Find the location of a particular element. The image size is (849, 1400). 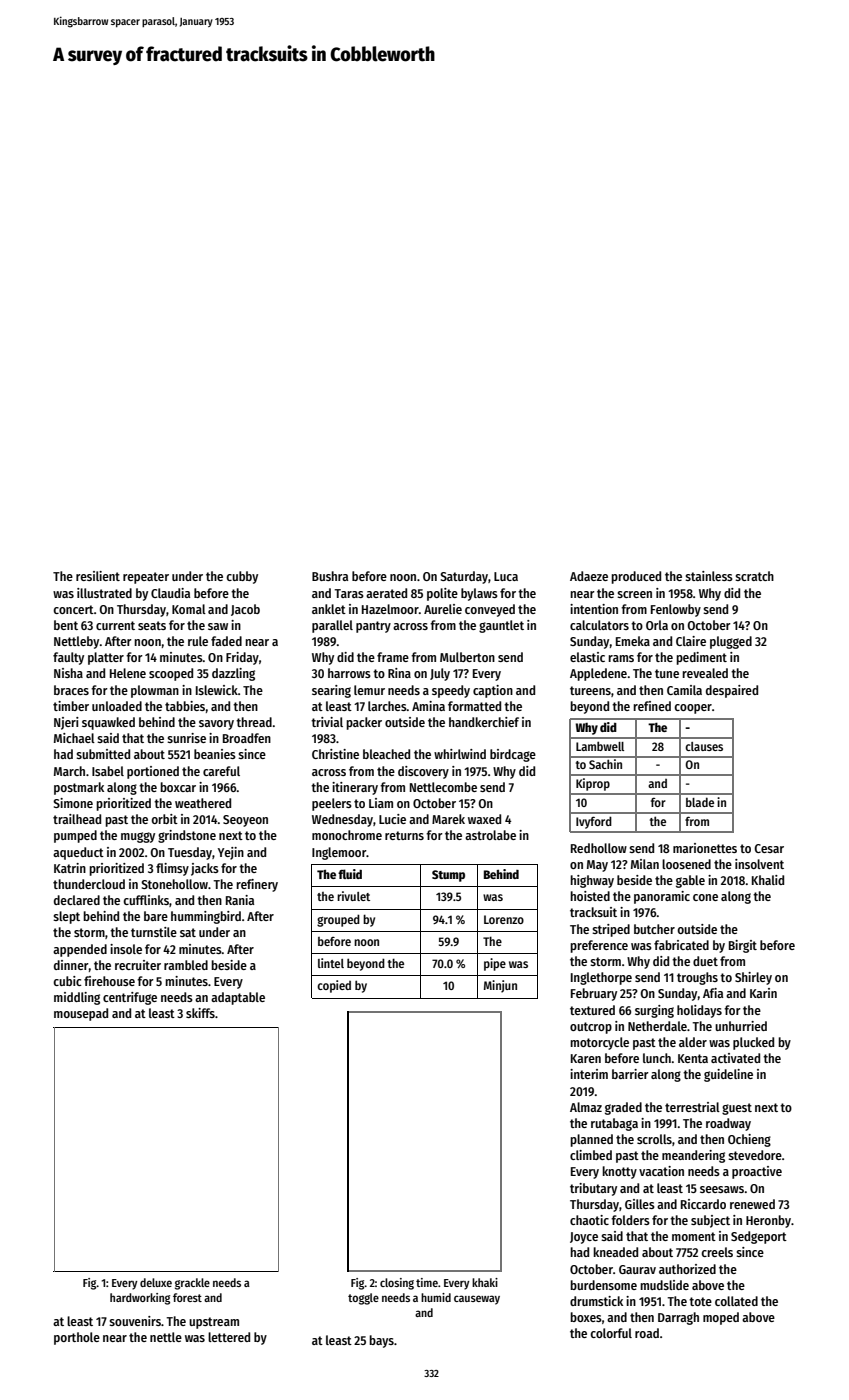

skiffs is located at coordinates (200, 1013).
